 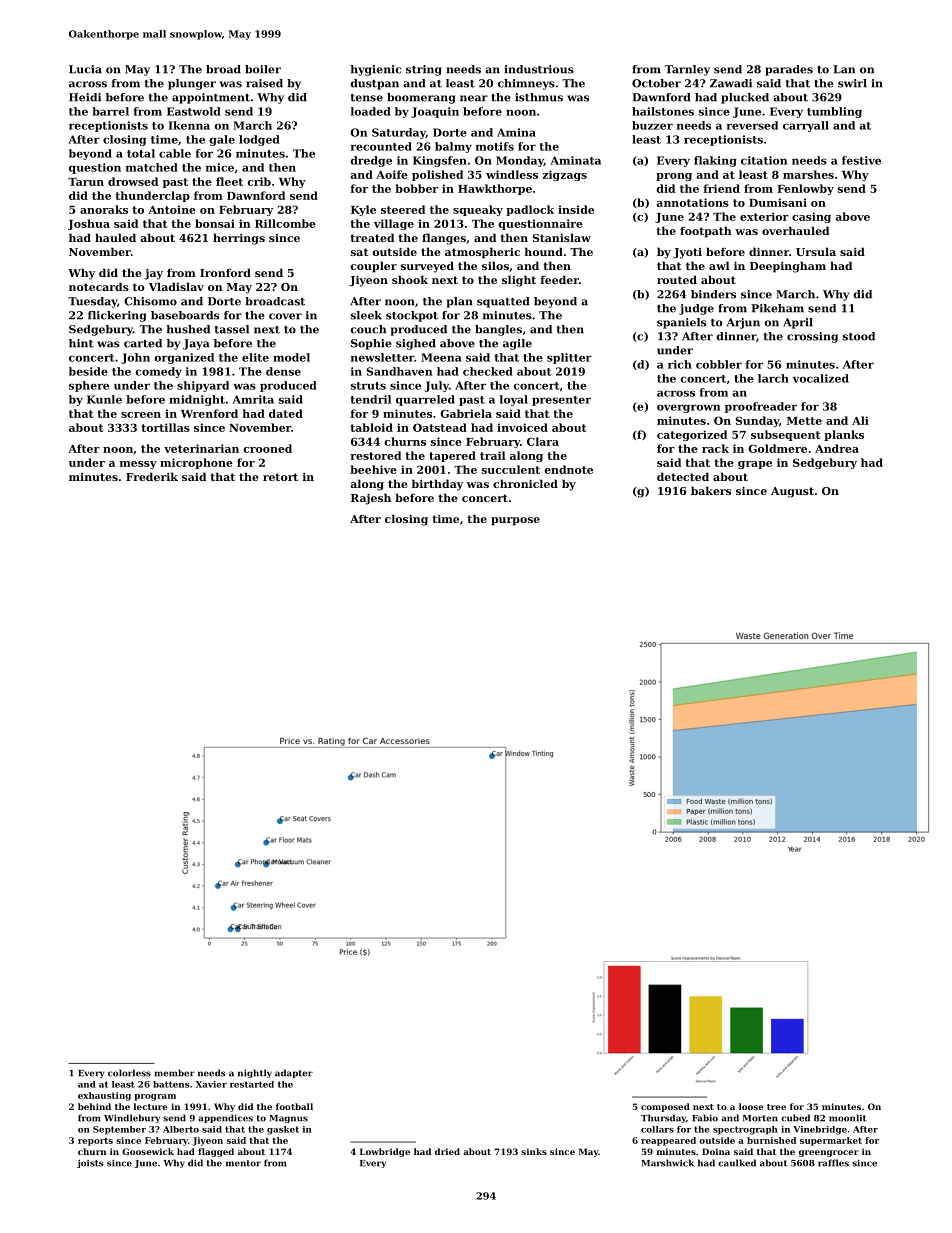 I want to click on tree, so click(x=776, y=1107).
